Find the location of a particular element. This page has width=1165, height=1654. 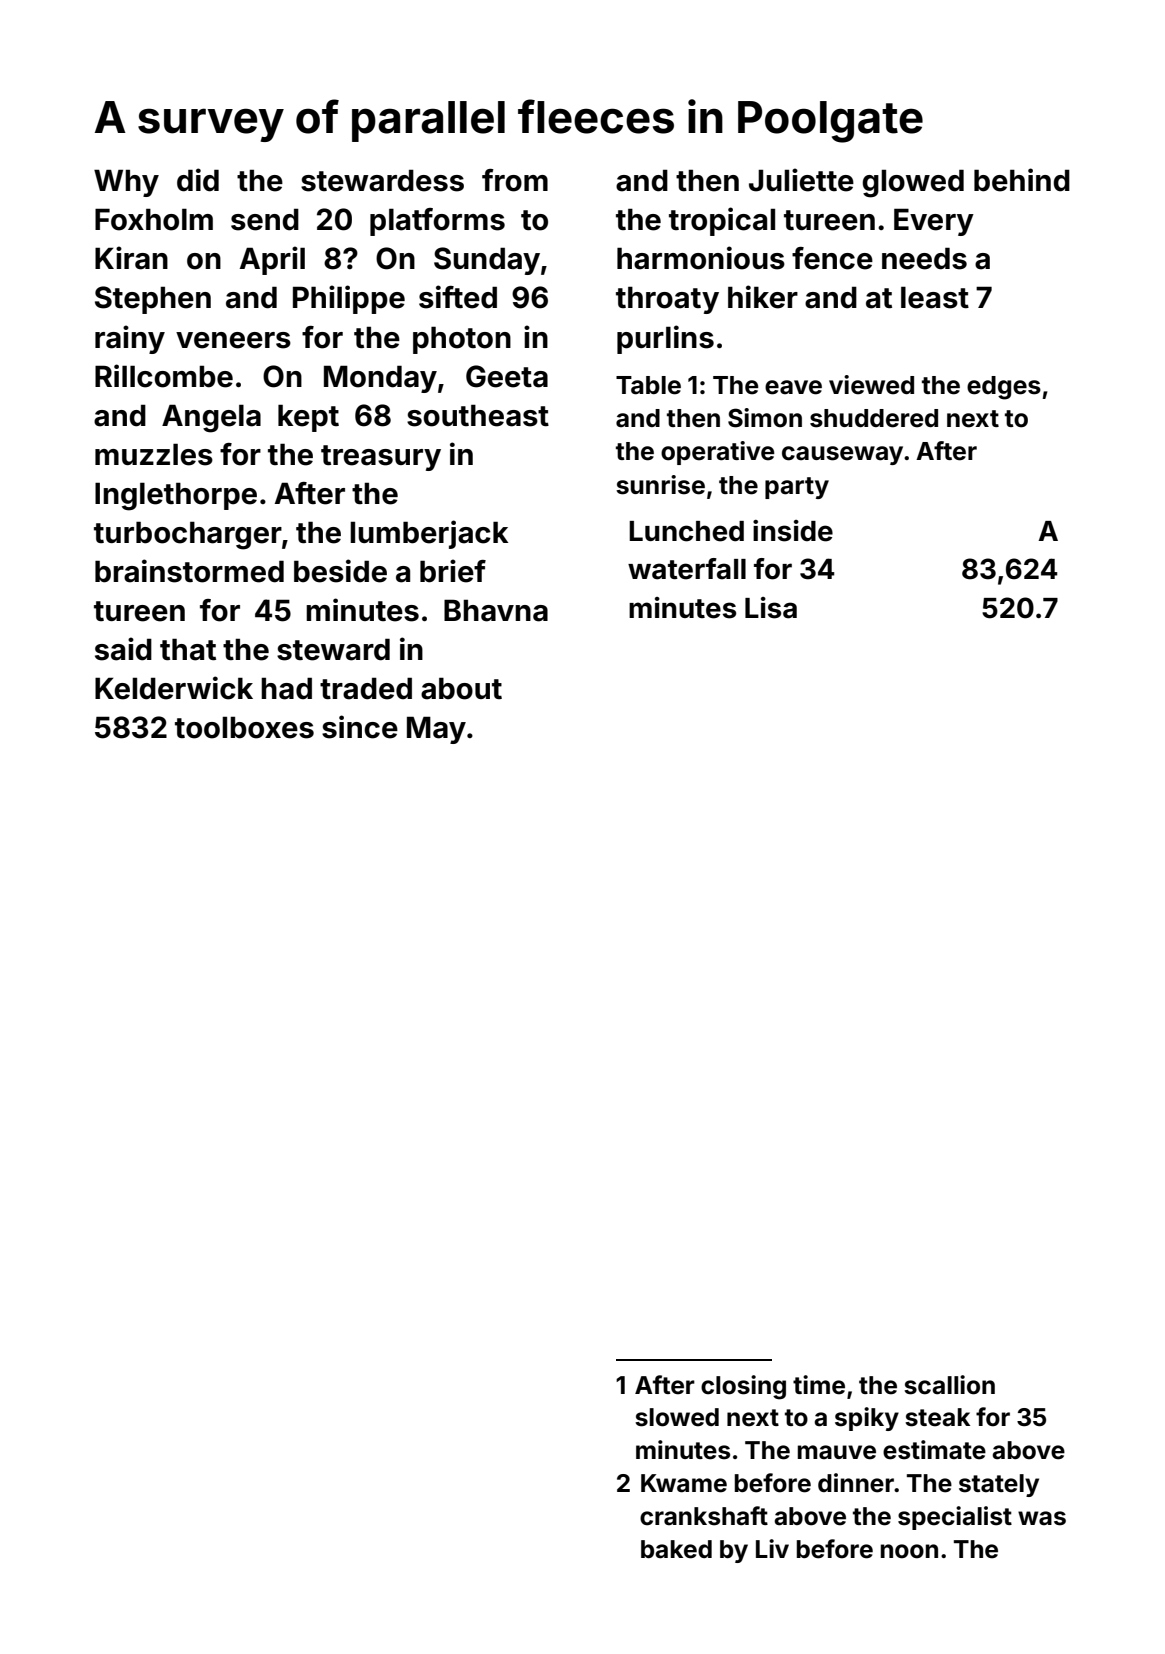

fence is located at coordinates (832, 258).
